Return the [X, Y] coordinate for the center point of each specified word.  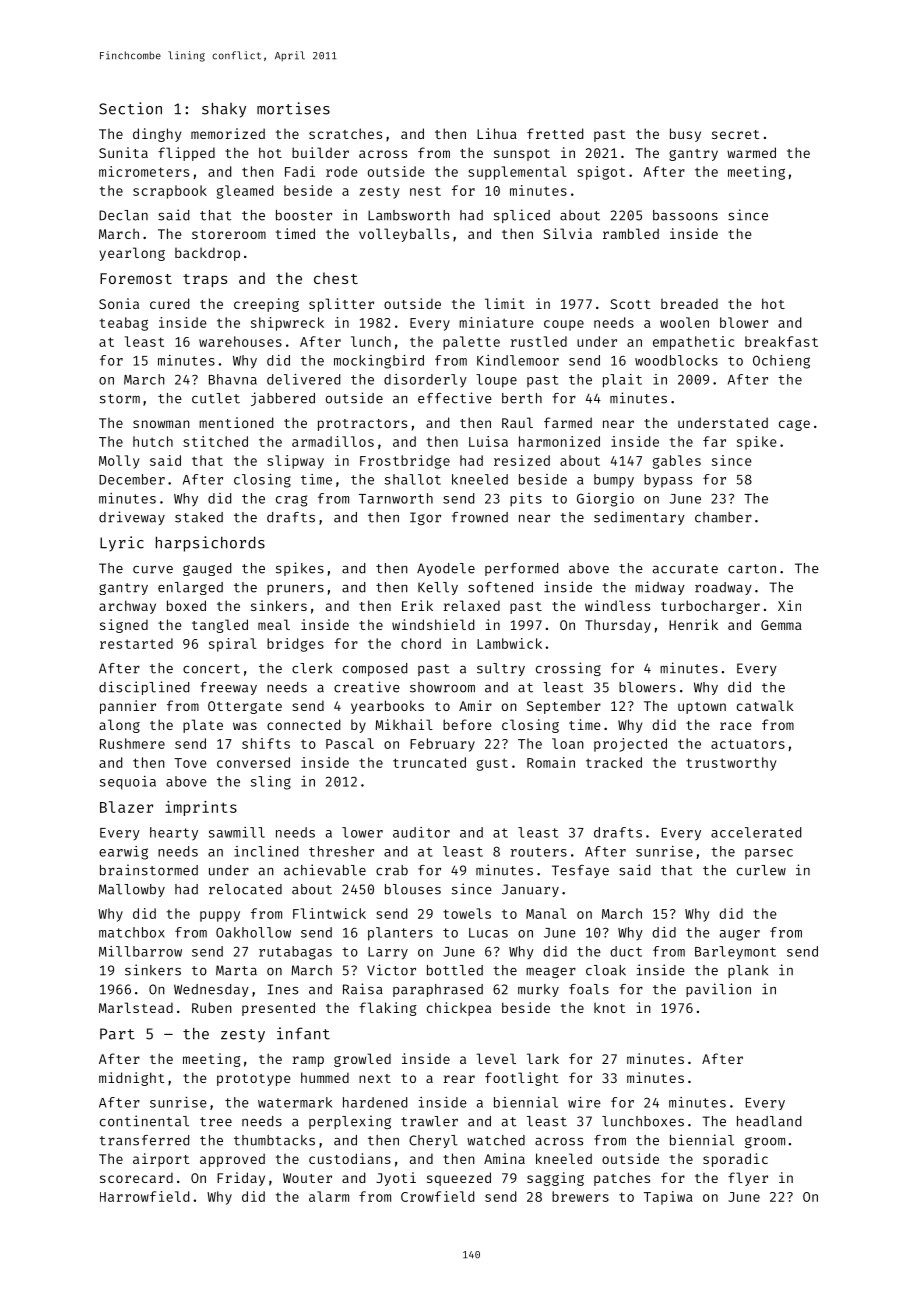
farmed [568, 422]
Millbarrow [140, 951]
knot [610, 1007]
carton [752, 569]
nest [425, 191]
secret [736, 134]
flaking [388, 1009]
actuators [748, 744]
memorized [228, 133]
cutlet [216, 398]
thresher [341, 851]
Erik [417, 605]
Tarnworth [396, 498]
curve [153, 570]
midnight [132, 1079]
